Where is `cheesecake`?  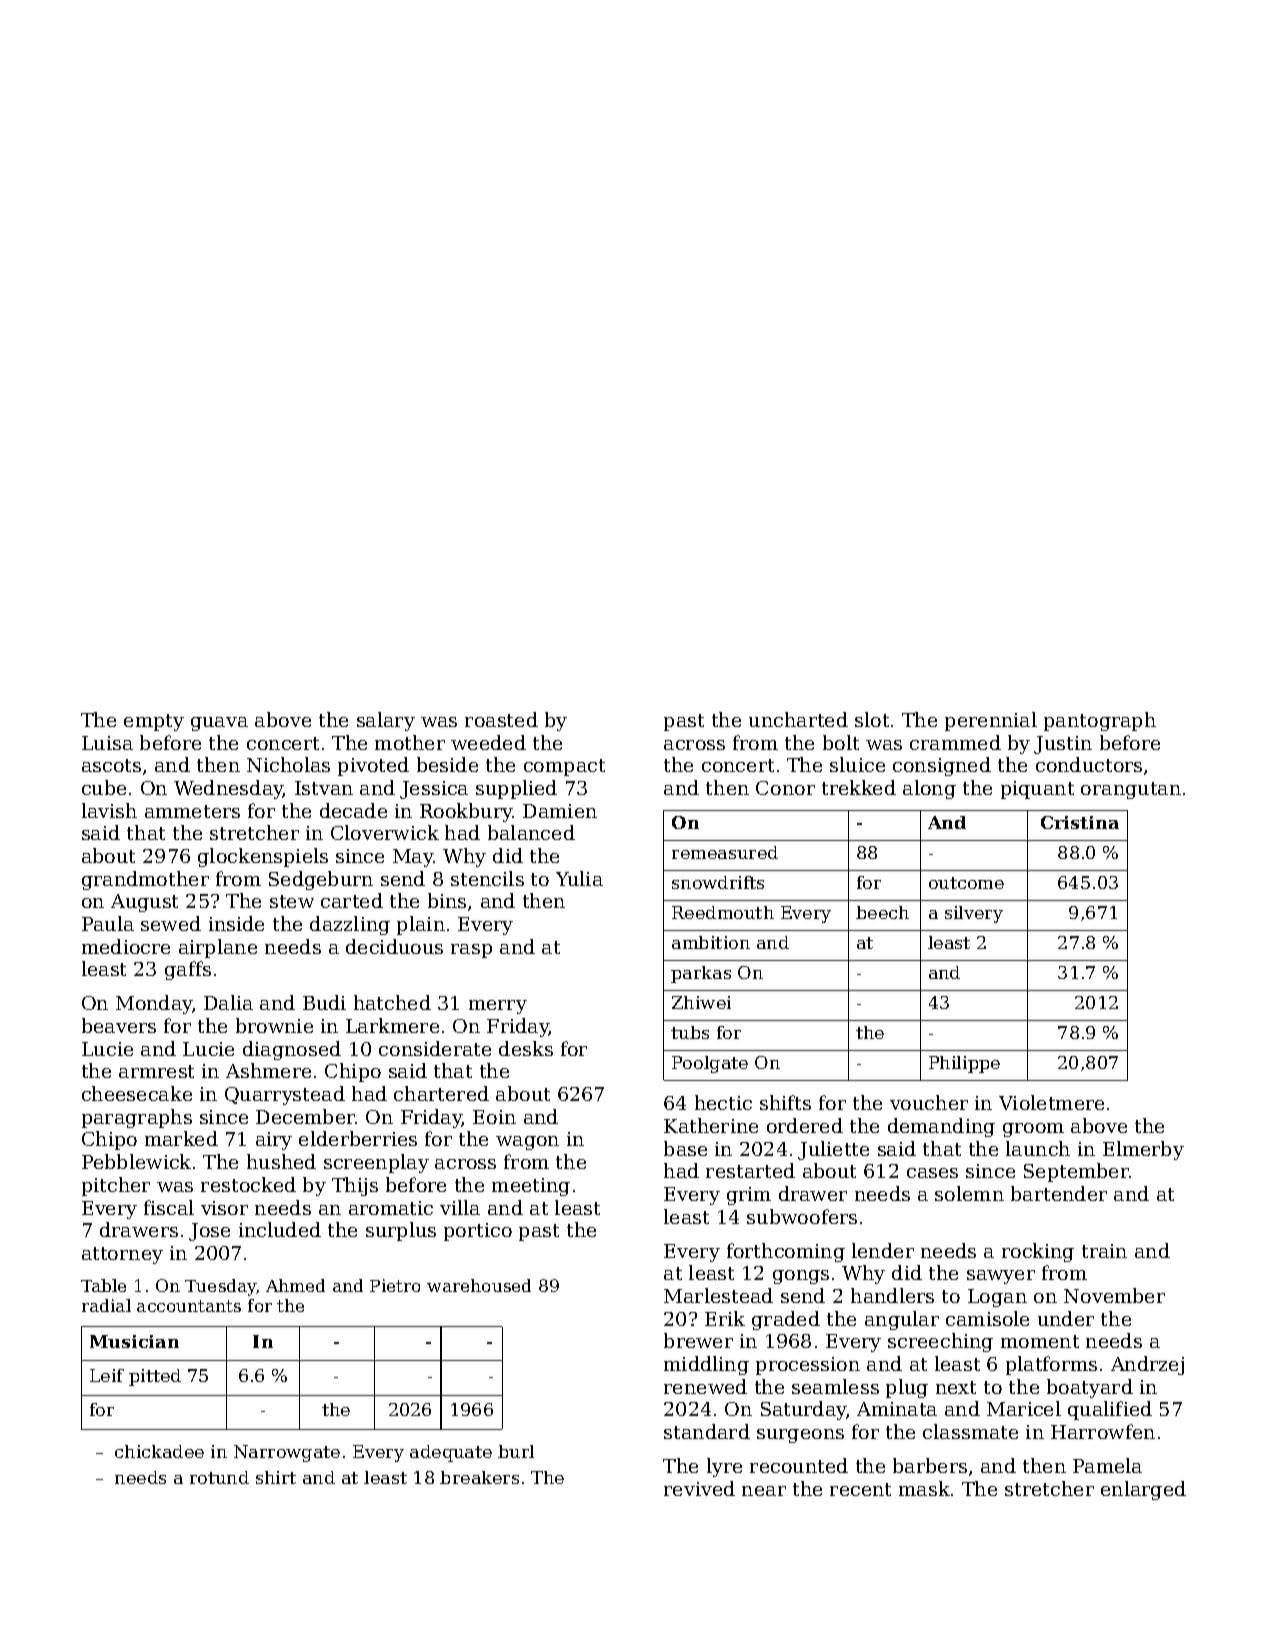 cheesecake is located at coordinates (137, 1093).
